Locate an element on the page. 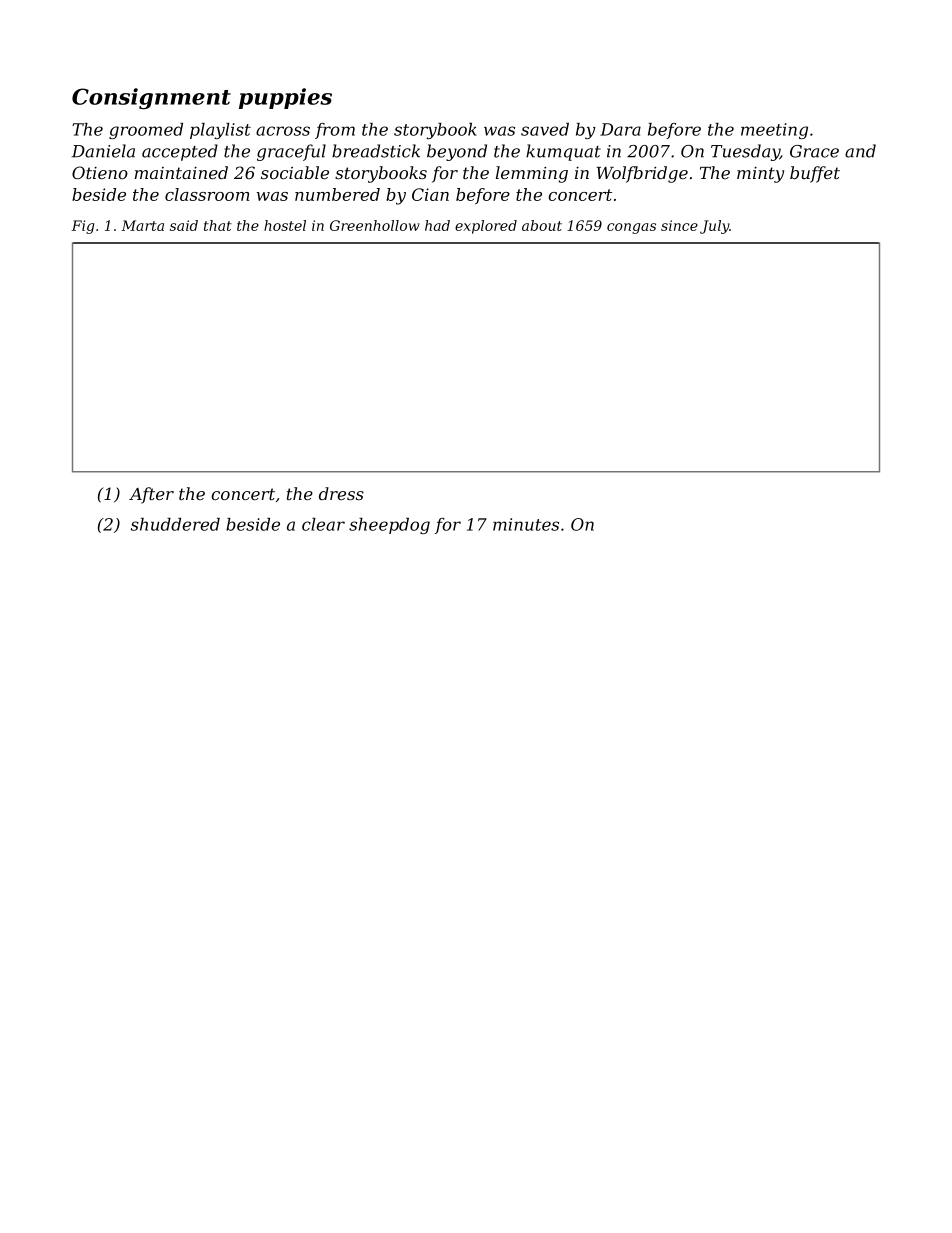 The height and width of the document is (1233, 952). dress is located at coordinates (341, 493).
